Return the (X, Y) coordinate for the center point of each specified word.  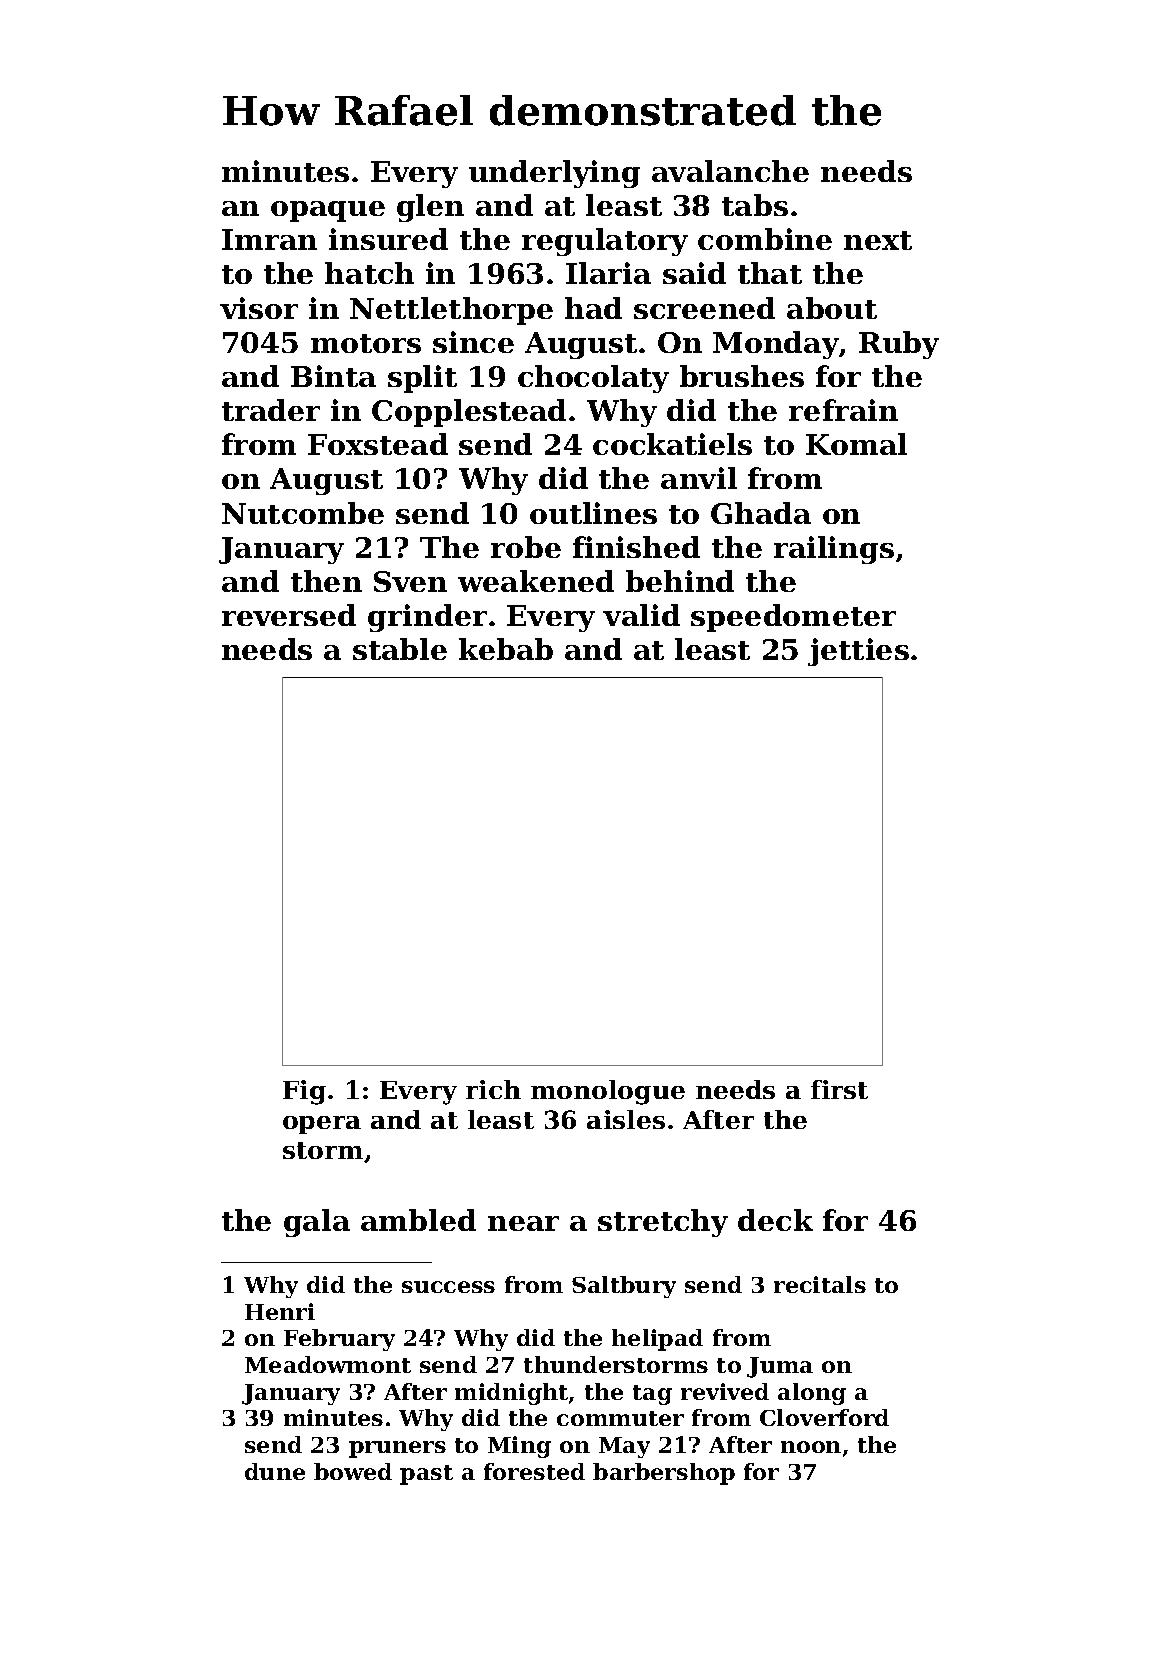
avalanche (730, 171)
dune (275, 1471)
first (839, 1089)
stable (400, 649)
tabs (755, 205)
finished (636, 547)
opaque (328, 211)
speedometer (793, 618)
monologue (608, 1092)
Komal (856, 444)
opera (322, 1125)
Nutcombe (303, 513)
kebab (506, 649)
